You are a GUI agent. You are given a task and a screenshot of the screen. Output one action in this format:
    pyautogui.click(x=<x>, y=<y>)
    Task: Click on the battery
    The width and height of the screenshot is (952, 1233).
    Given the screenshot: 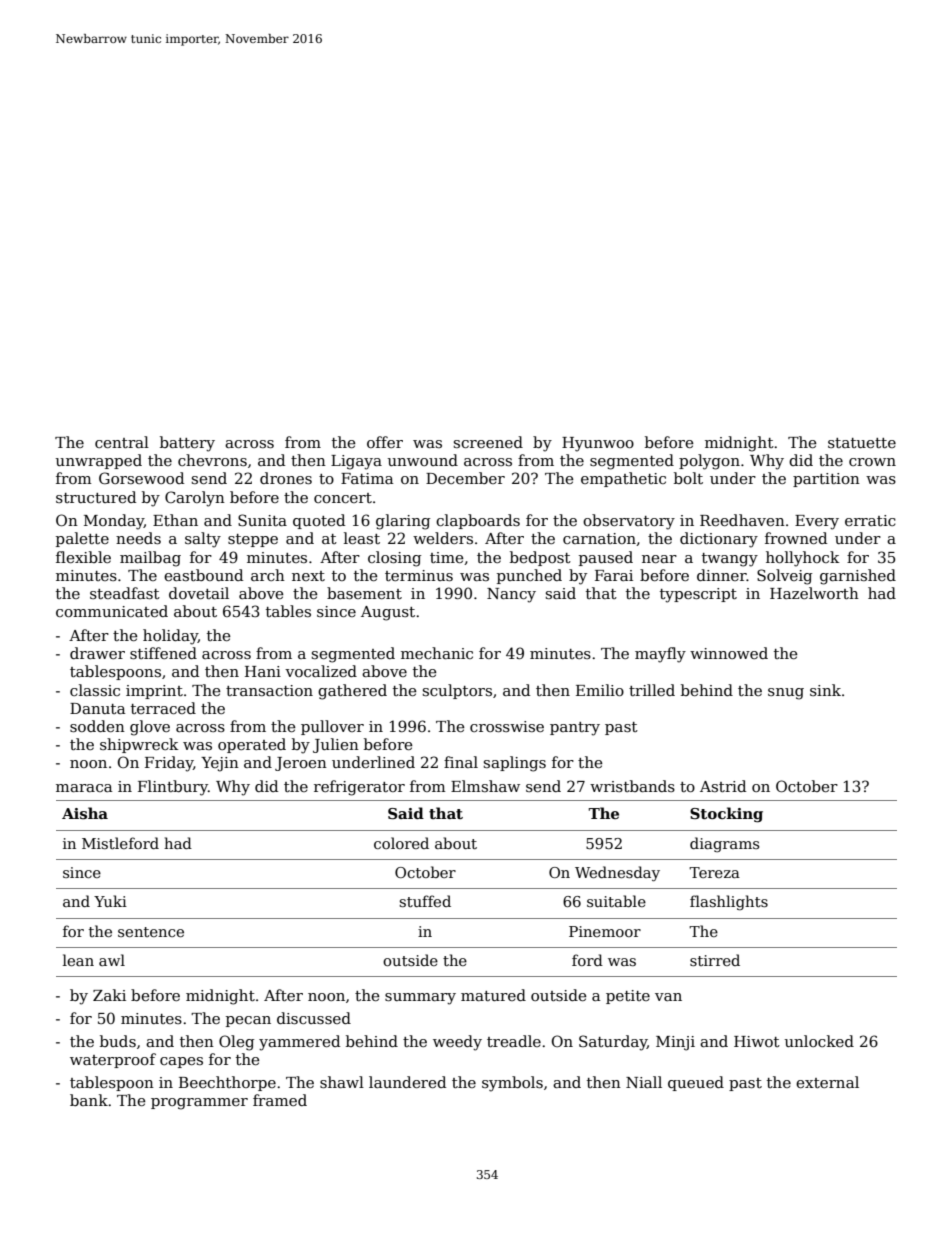 What is the action you would take?
    pyautogui.click(x=187, y=444)
